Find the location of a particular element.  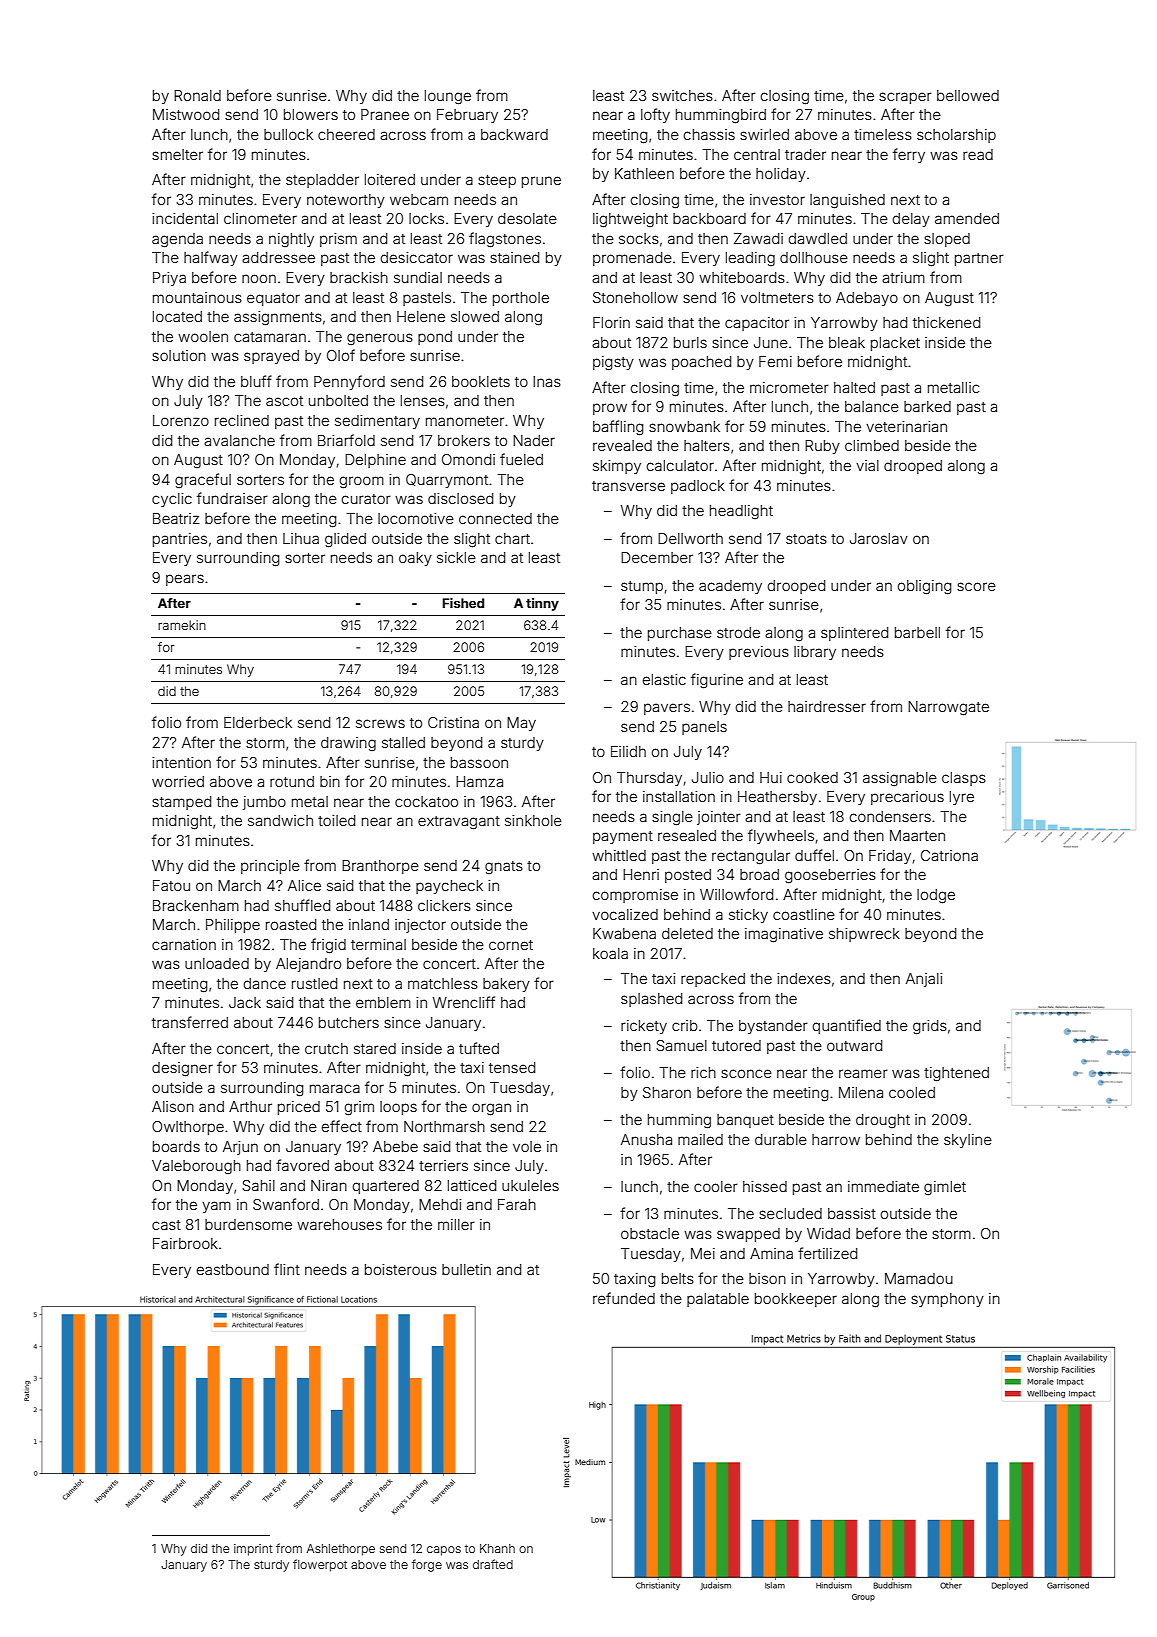

drafted is located at coordinates (493, 1564).
